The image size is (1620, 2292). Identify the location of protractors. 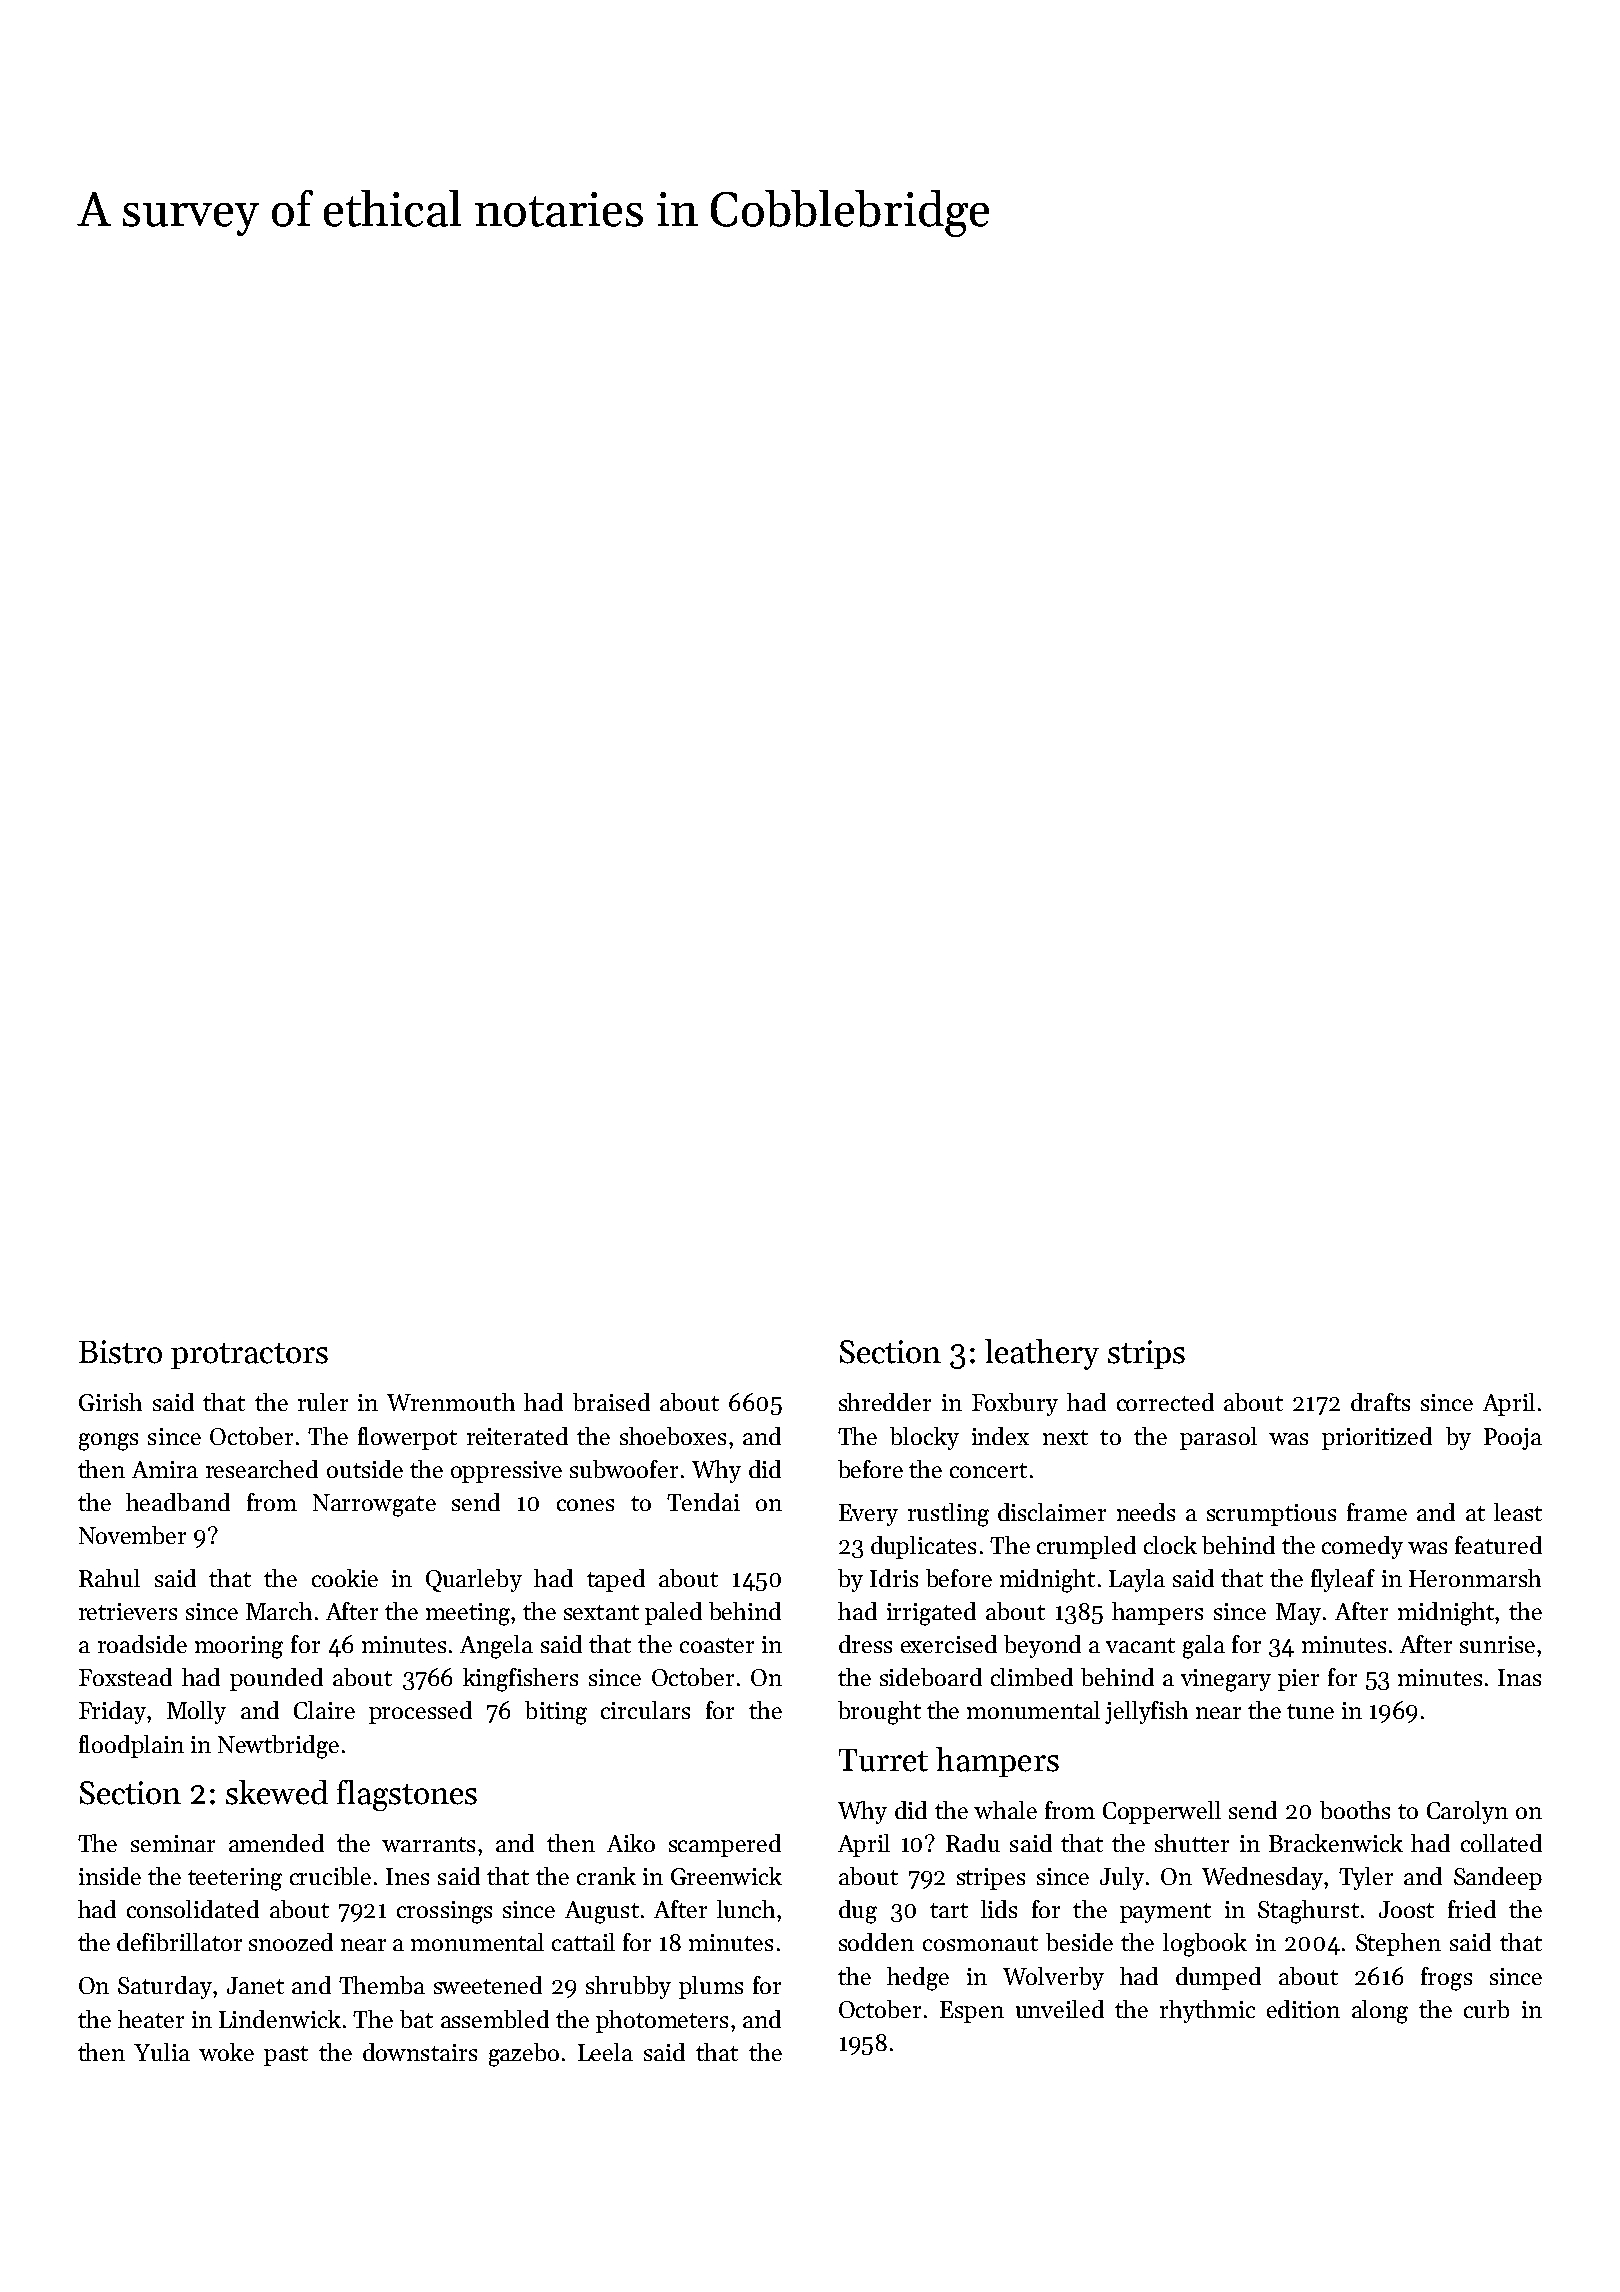
(249, 1356).
